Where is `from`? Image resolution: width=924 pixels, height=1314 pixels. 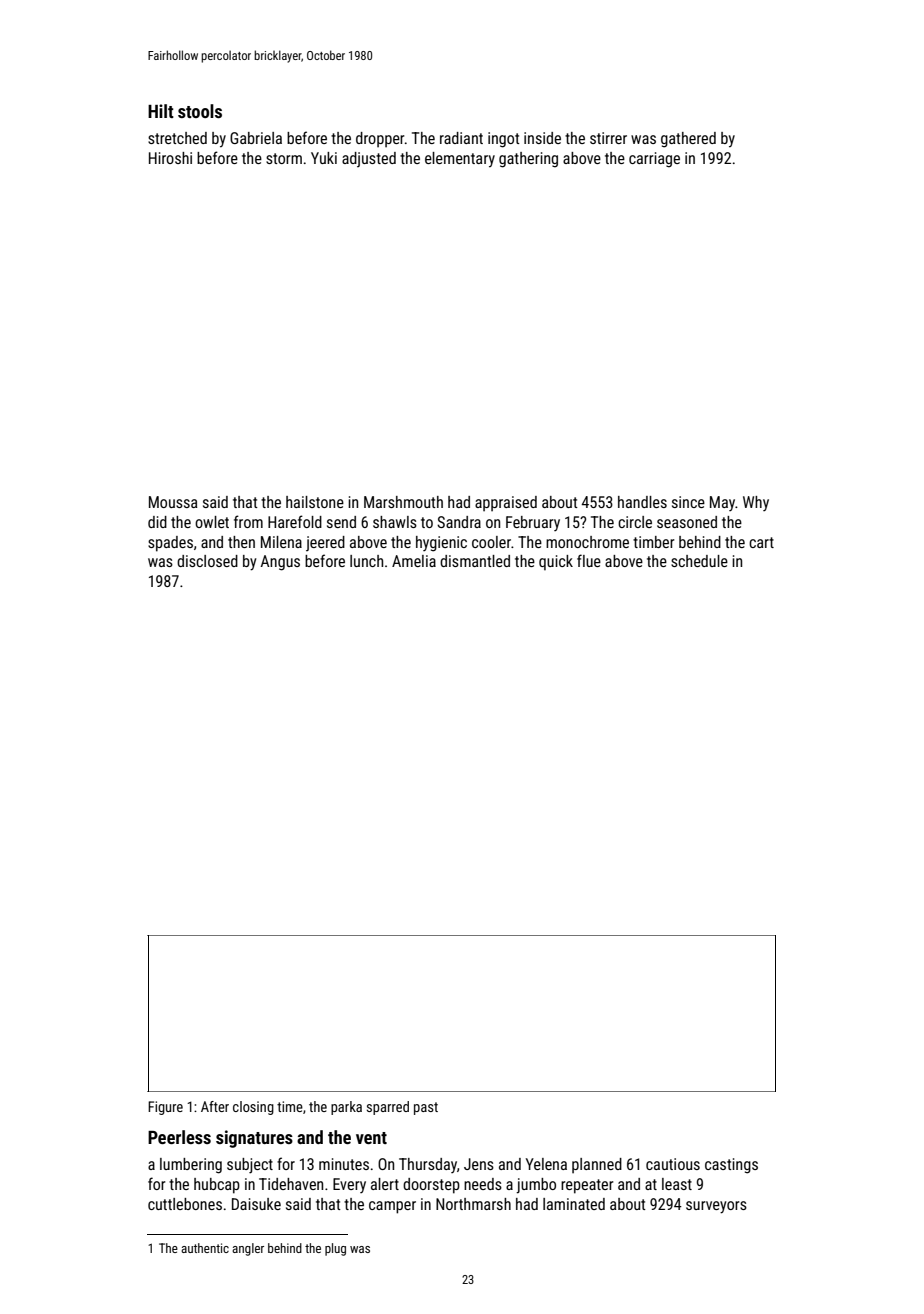
from is located at coordinates (248, 521).
